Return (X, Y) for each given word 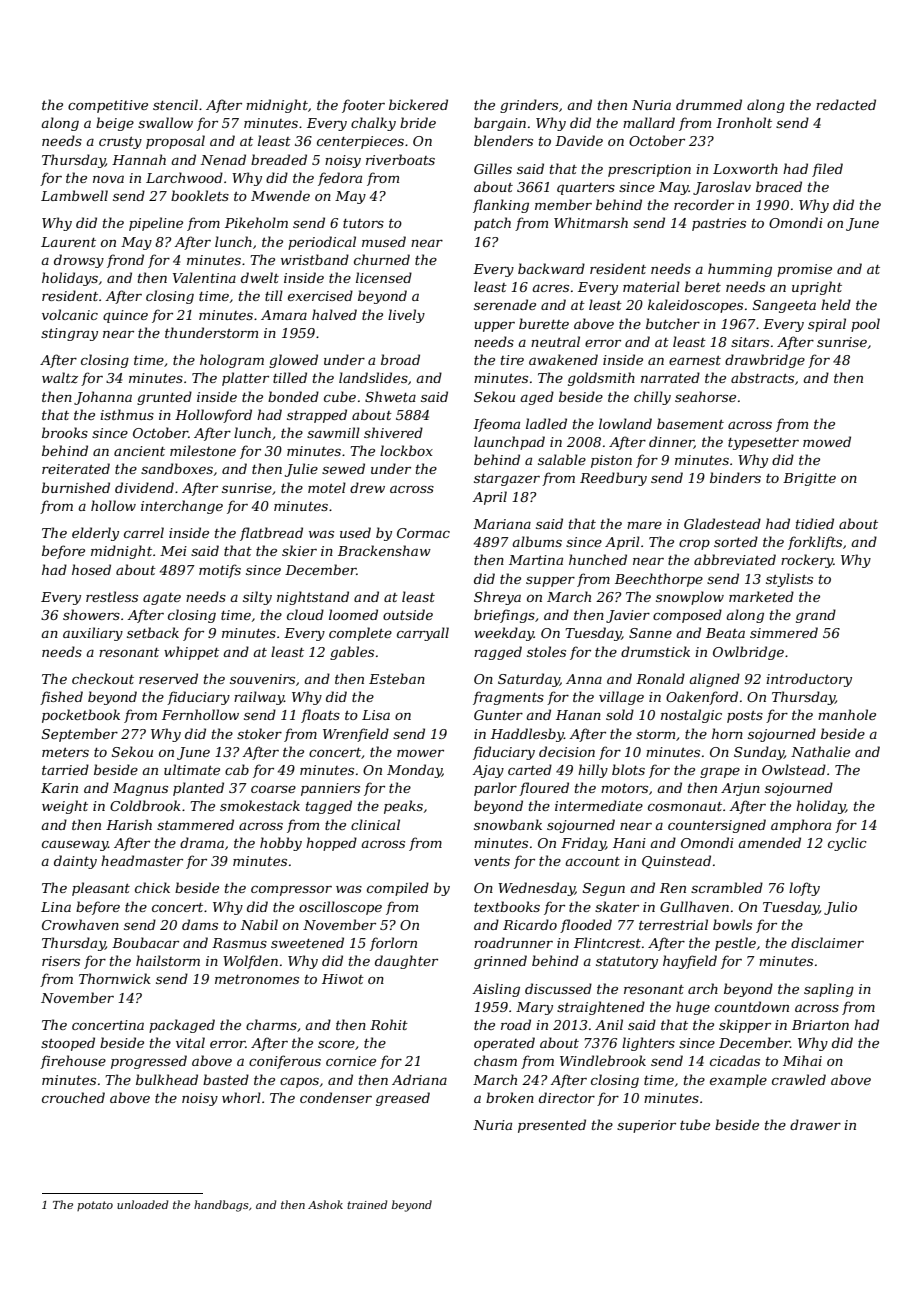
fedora (340, 179)
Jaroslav (722, 188)
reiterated (76, 468)
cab (237, 769)
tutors (363, 223)
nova (108, 179)
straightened (601, 1008)
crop (694, 545)
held (836, 304)
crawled (799, 1079)
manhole (847, 714)
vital (190, 1042)
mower (420, 753)
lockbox (406, 450)
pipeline (156, 224)
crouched (73, 1097)
